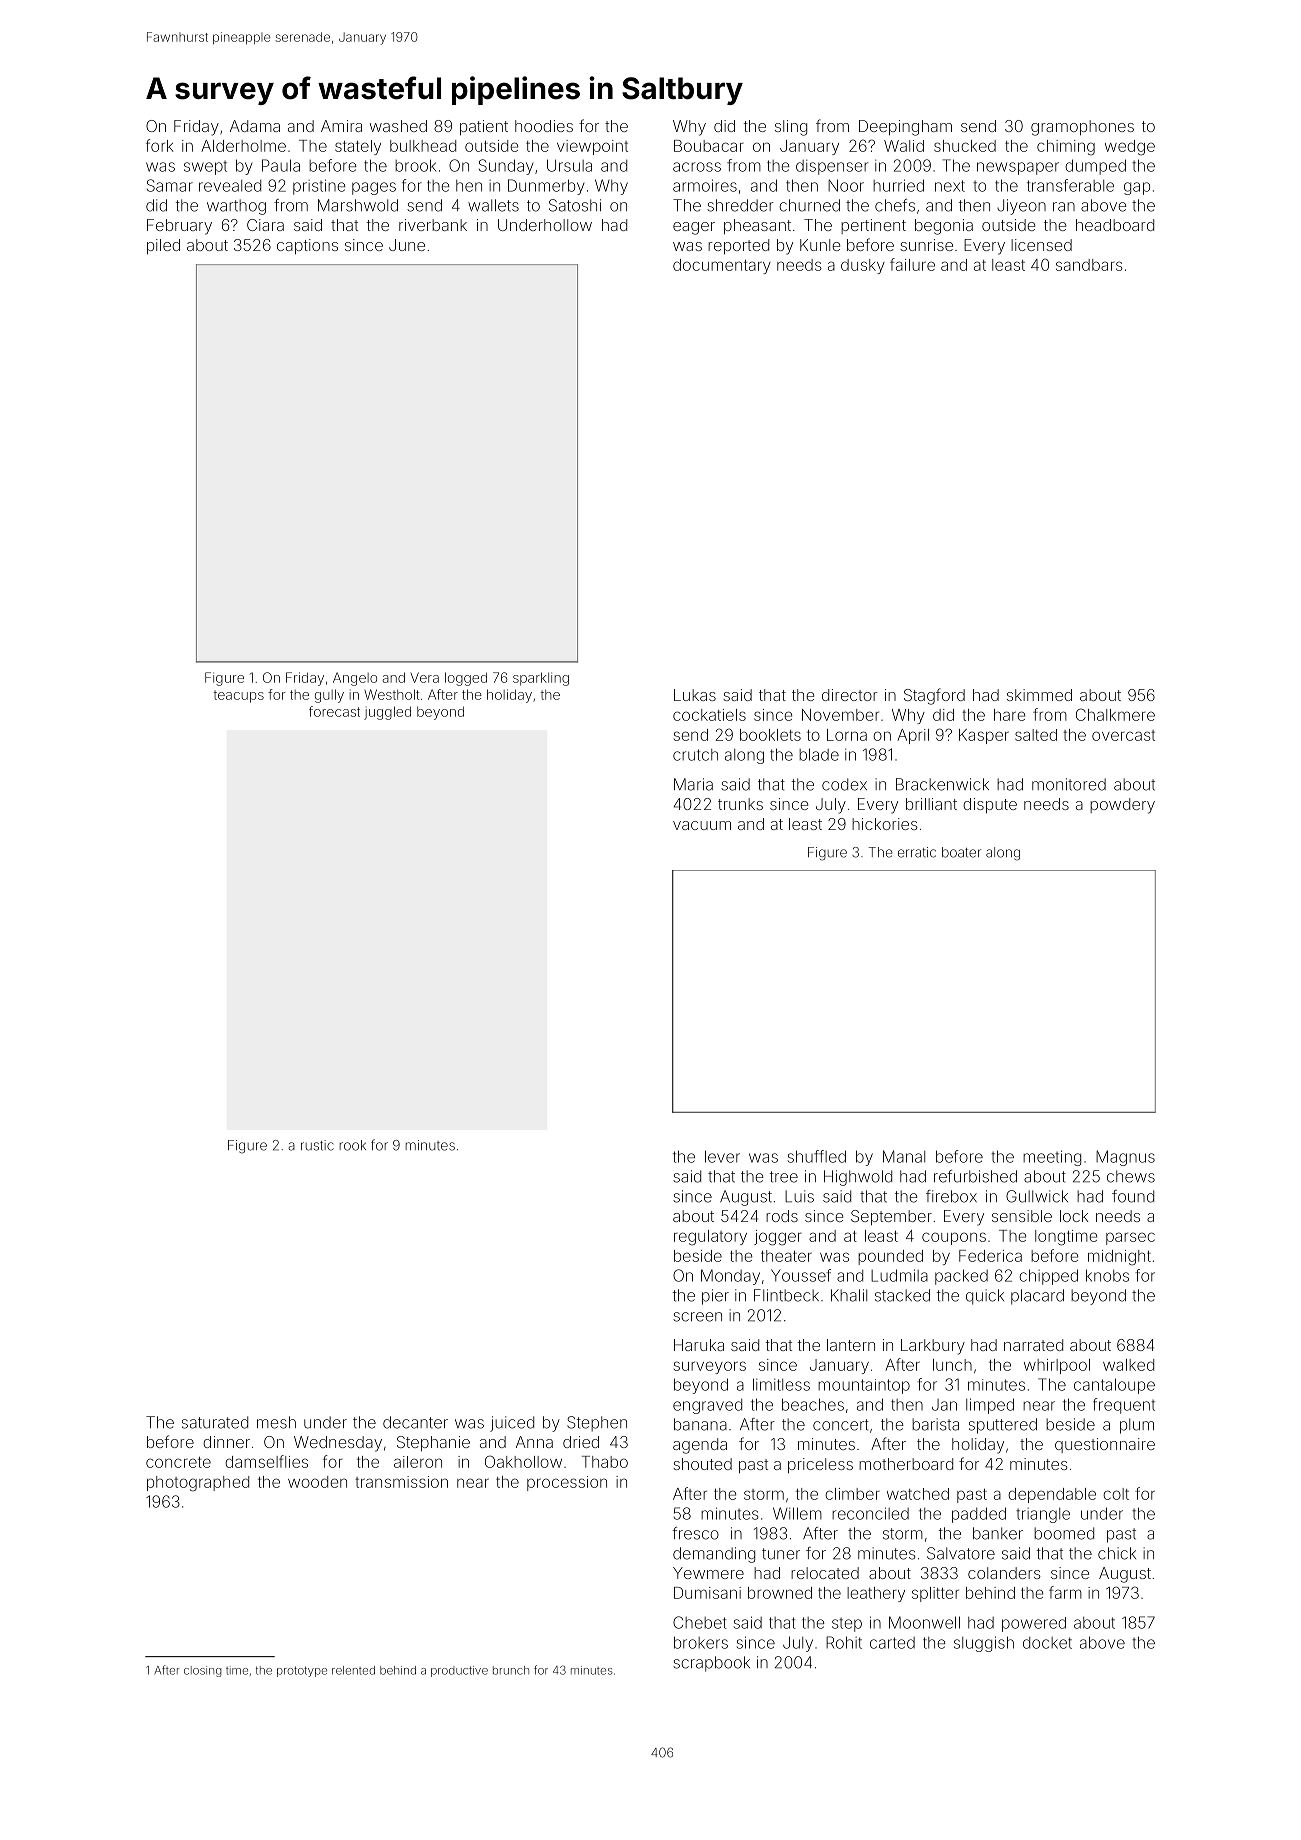 The width and height of the screenshot is (1301, 1840). Describe the element at coordinates (1115, 714) in the screenshot. I see `Chalkmere` at that location.
